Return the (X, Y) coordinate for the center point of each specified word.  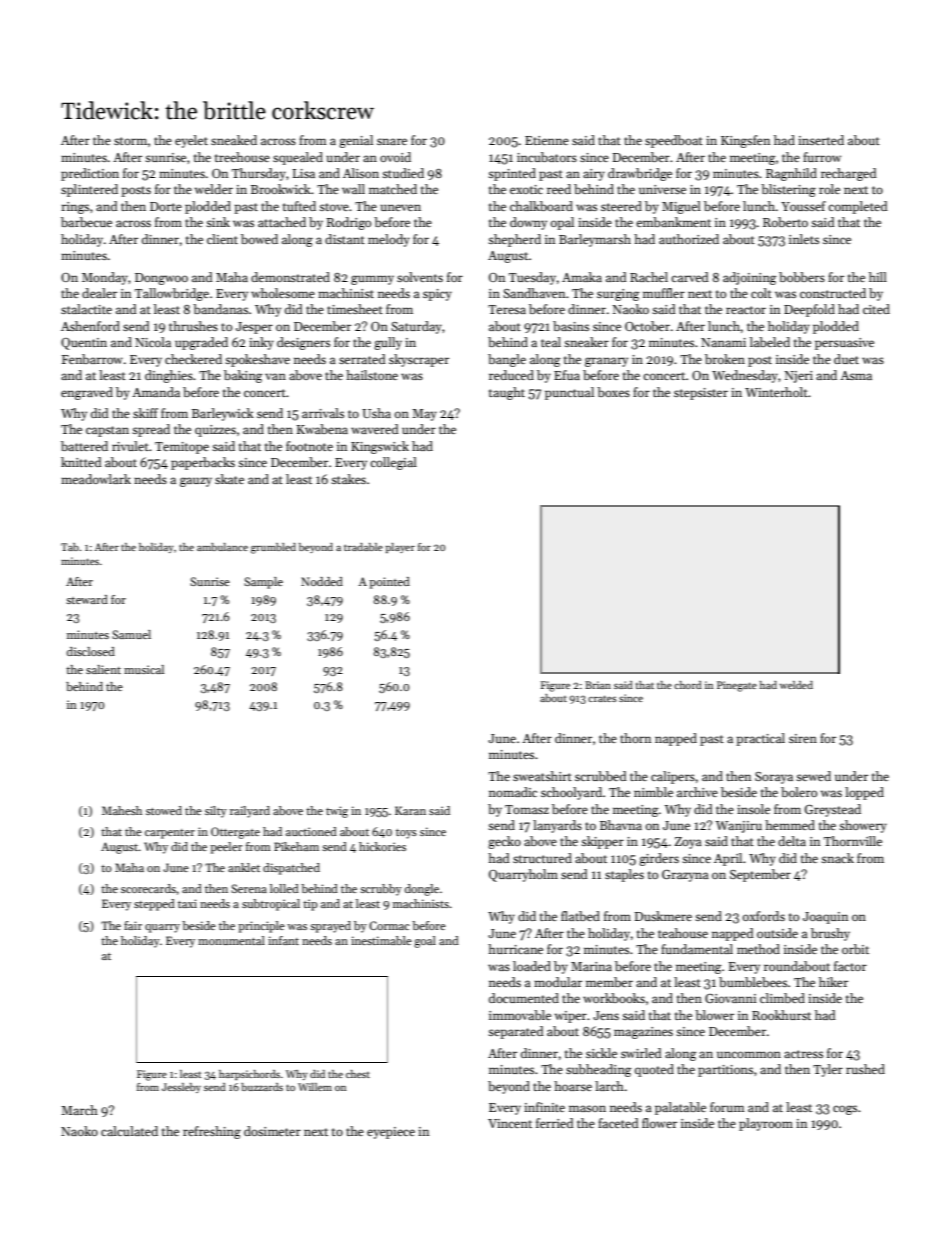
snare (392, 141)
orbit (855, 949)
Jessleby (181, 1088)
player (400, 548)
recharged (849, 174)
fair (133, 925)
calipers (673, 777)
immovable (520, 1015)
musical (144, 669)
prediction (90, 174)
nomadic (513, 792)
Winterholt (776, 392)
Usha (376, 413)
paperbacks (203, 463)
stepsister (701, 394)
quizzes (215, 431)
